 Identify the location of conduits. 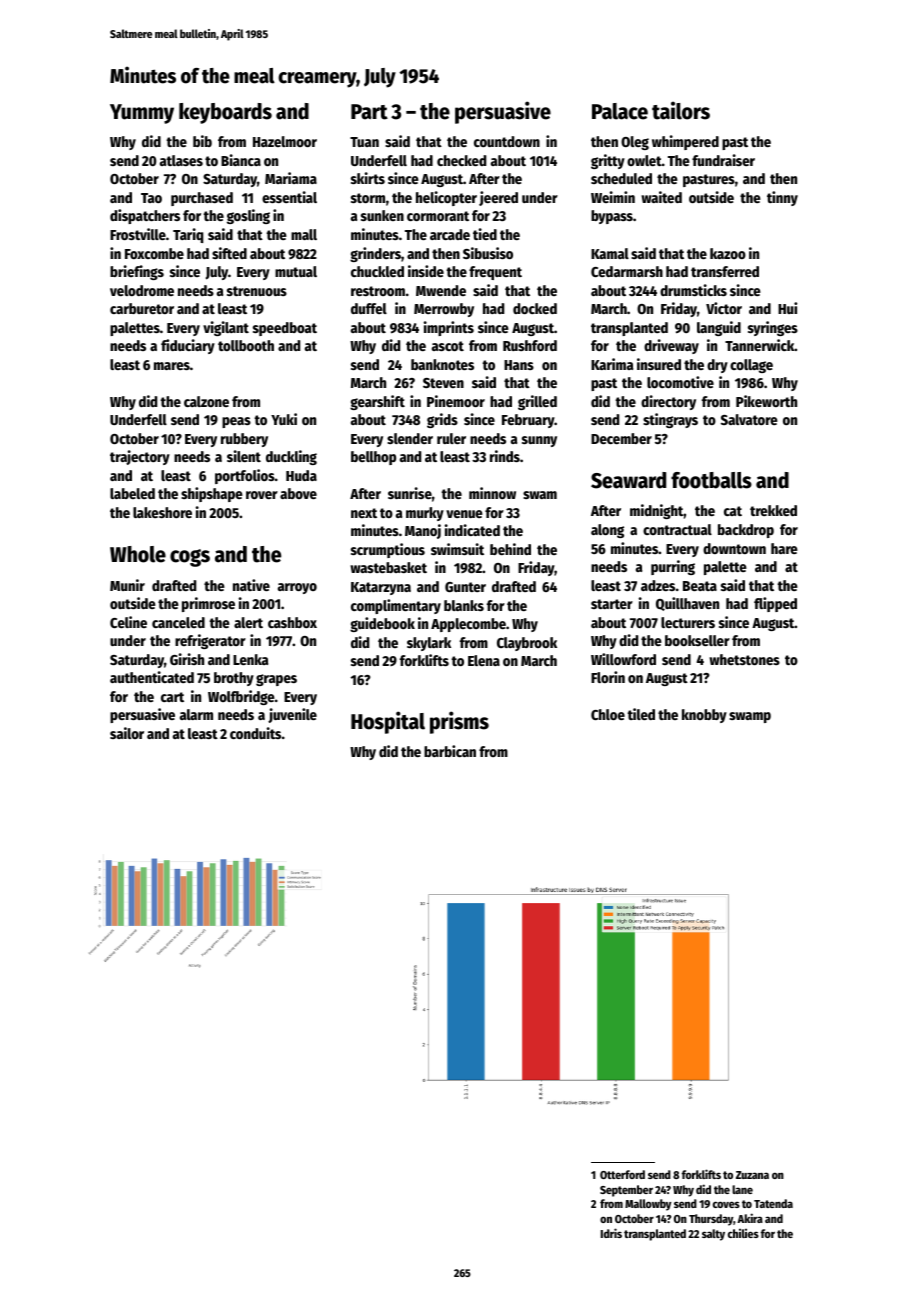
(255, 733).
